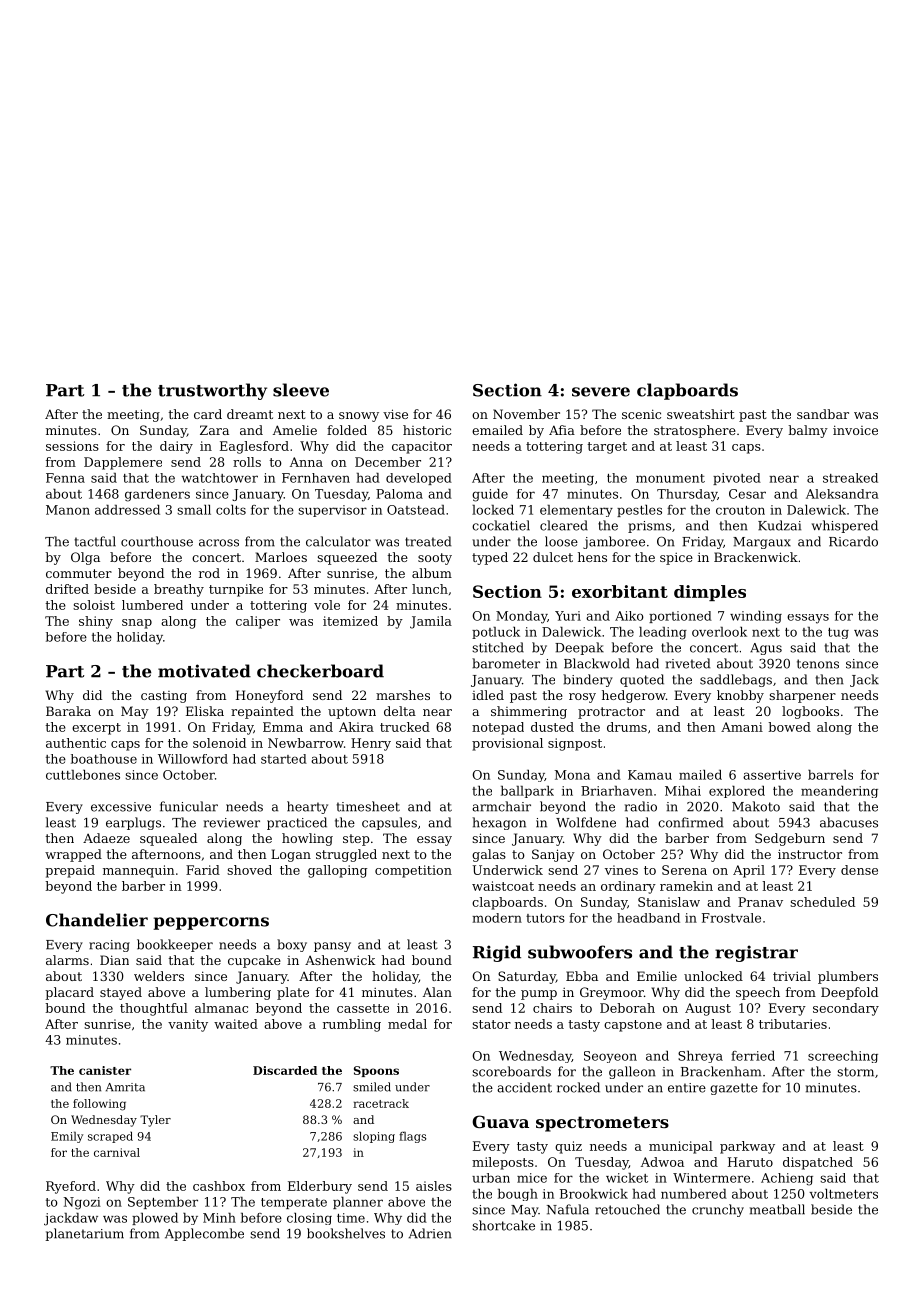 The width and height of the image is (924, 1308). I want to click on trustworthy, so click(212, 391).
